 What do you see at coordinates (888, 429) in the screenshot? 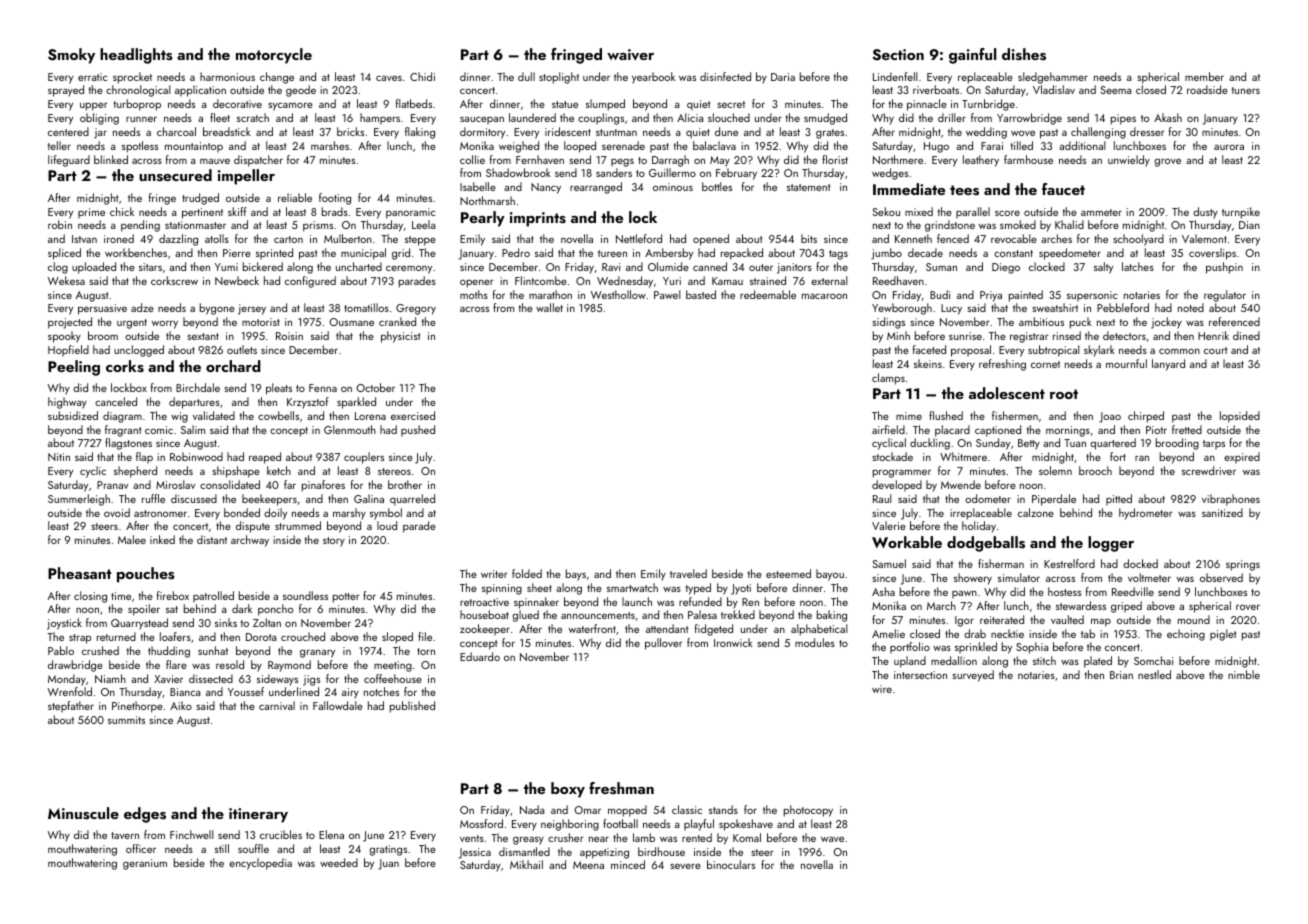
I see `airfield` at bounding box center [888, 429].
